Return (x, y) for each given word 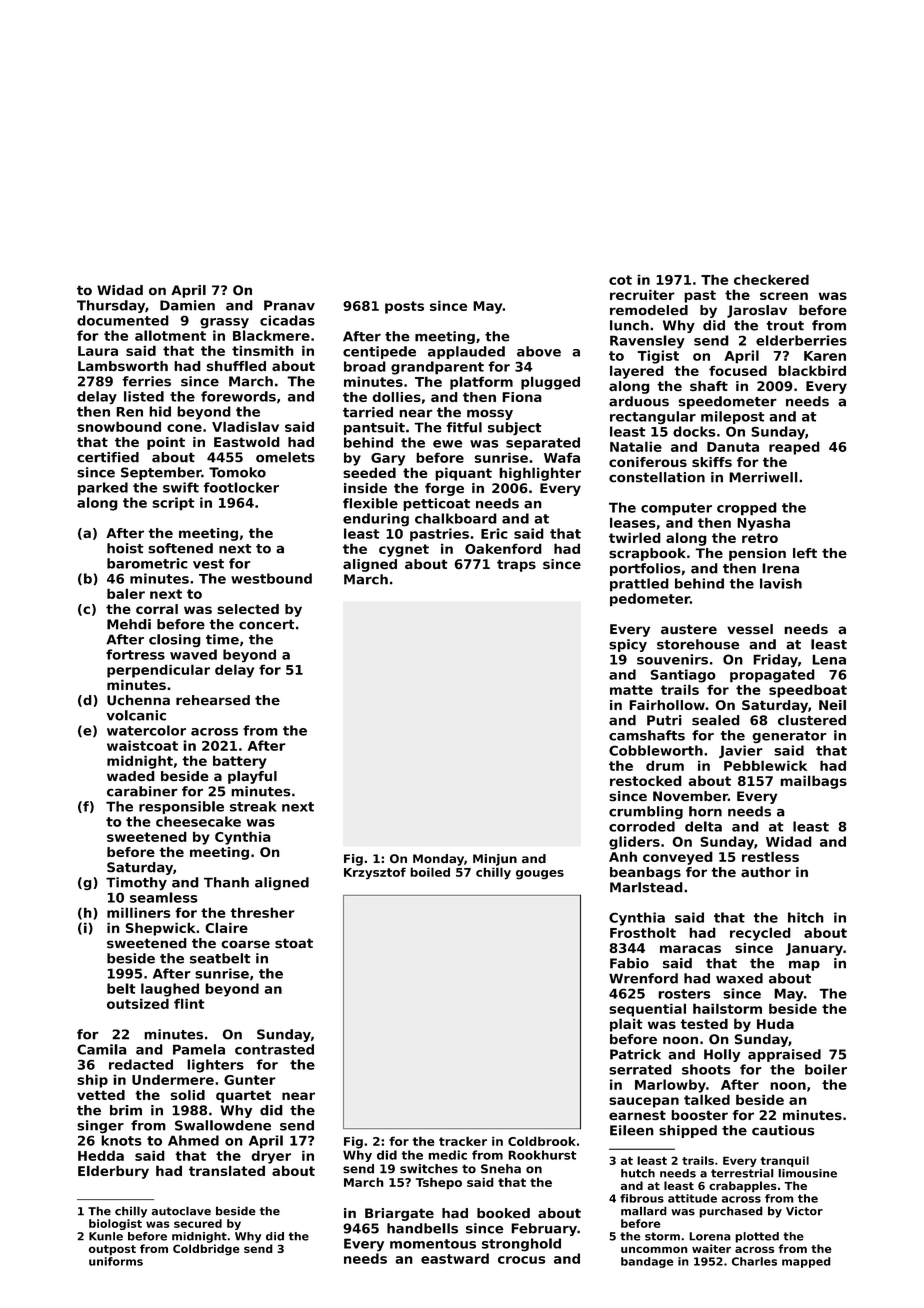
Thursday (111, 306)
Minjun (495, 860)
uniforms (116, 1261)
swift (181, 487)
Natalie (636, 446)
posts (404, 307)
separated (543, 444)
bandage (647, 1262)
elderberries (801, 340)
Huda (775, 1023)
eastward (455, 1258)
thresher (262, 912)
